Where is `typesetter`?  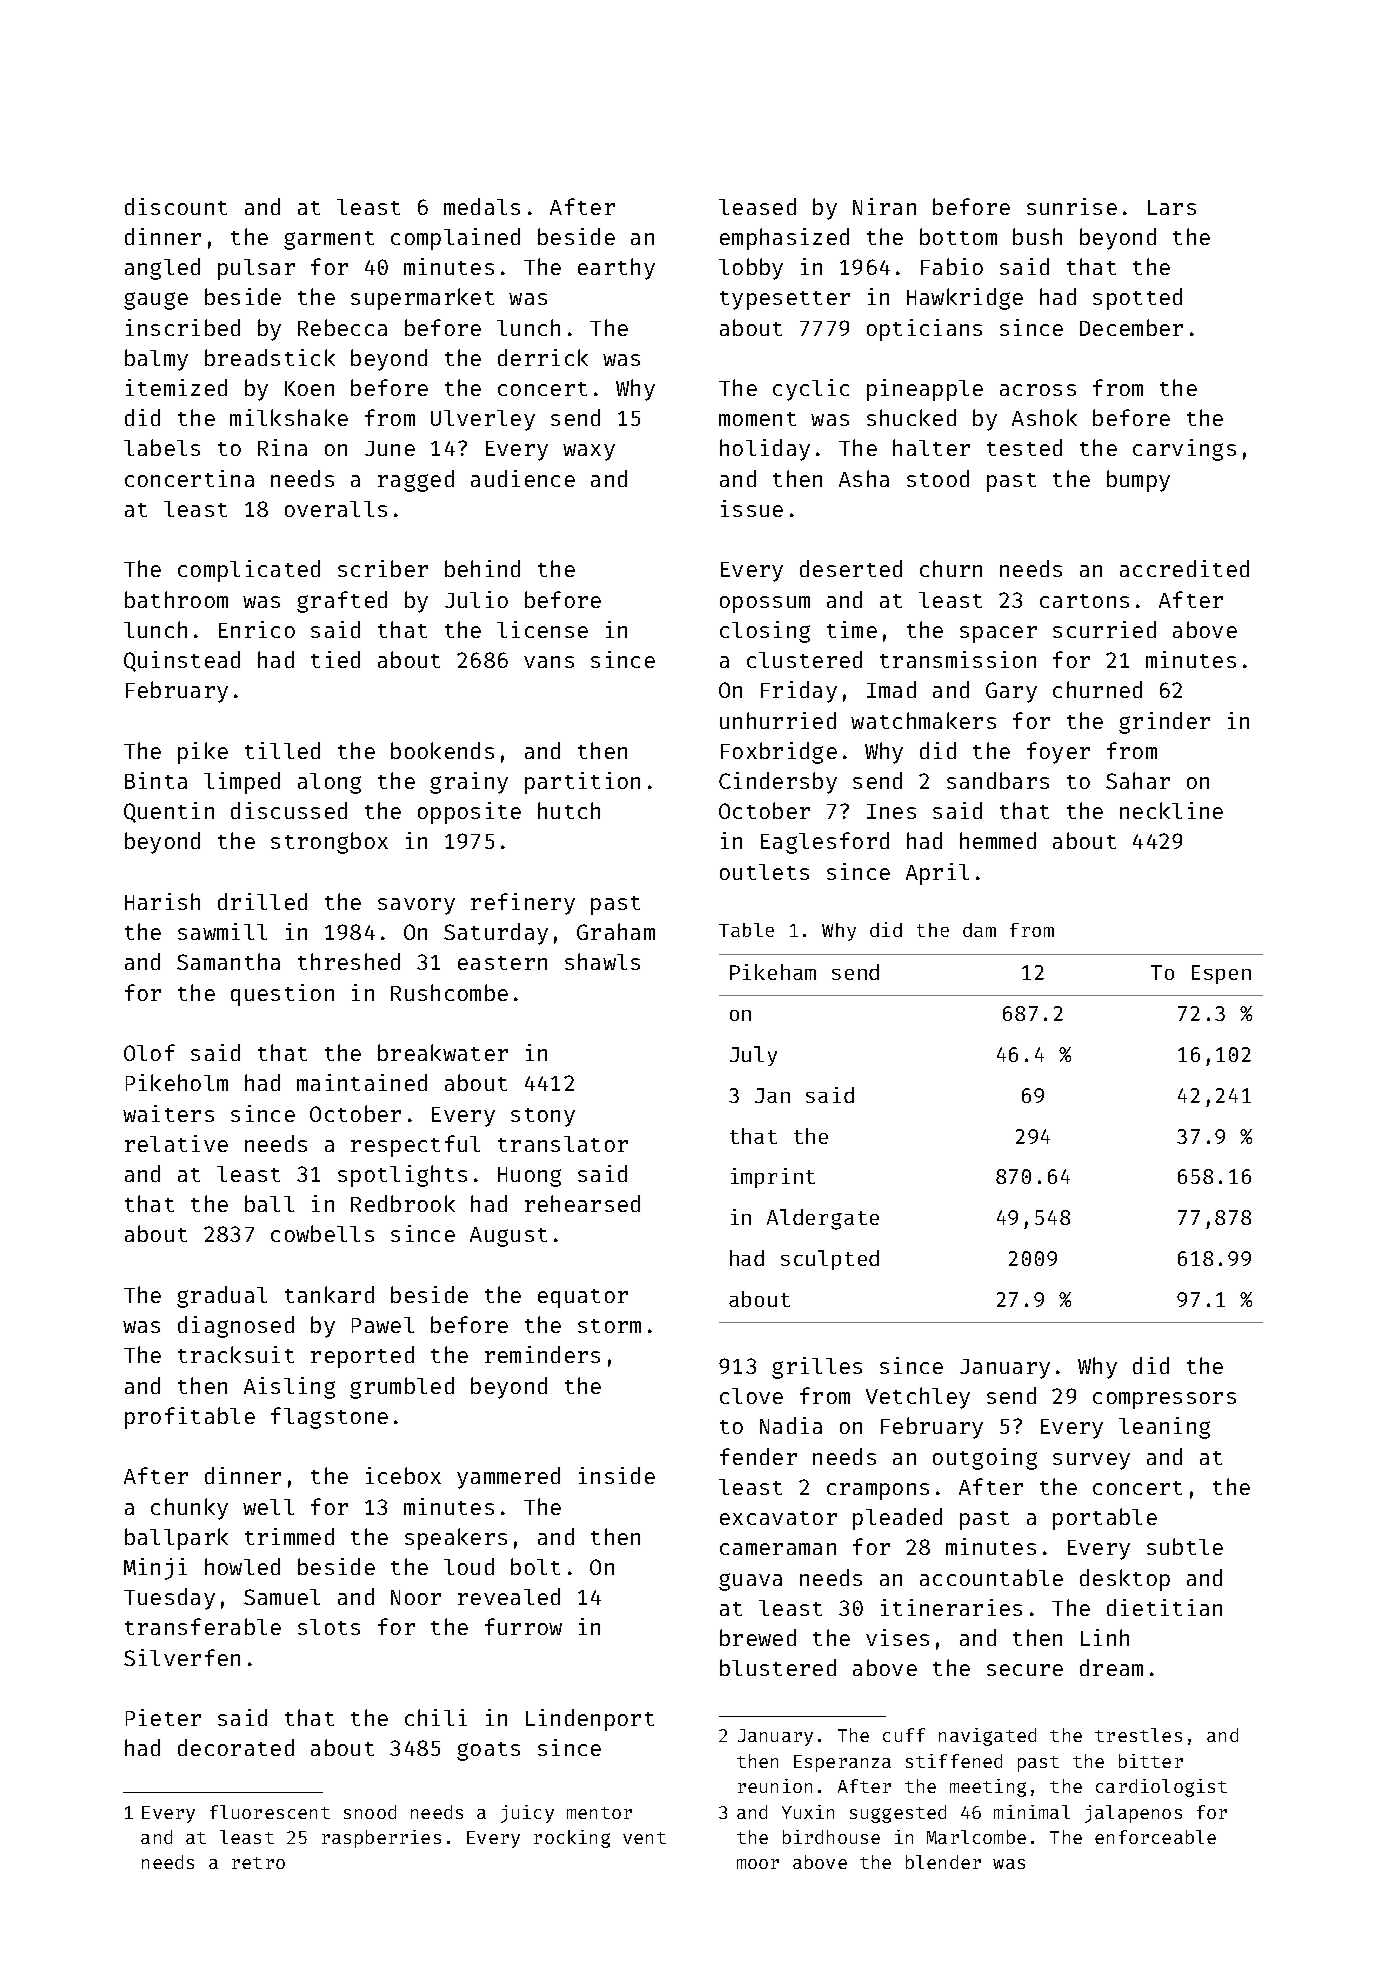 typesetter is located at coordinates (785, 300).
